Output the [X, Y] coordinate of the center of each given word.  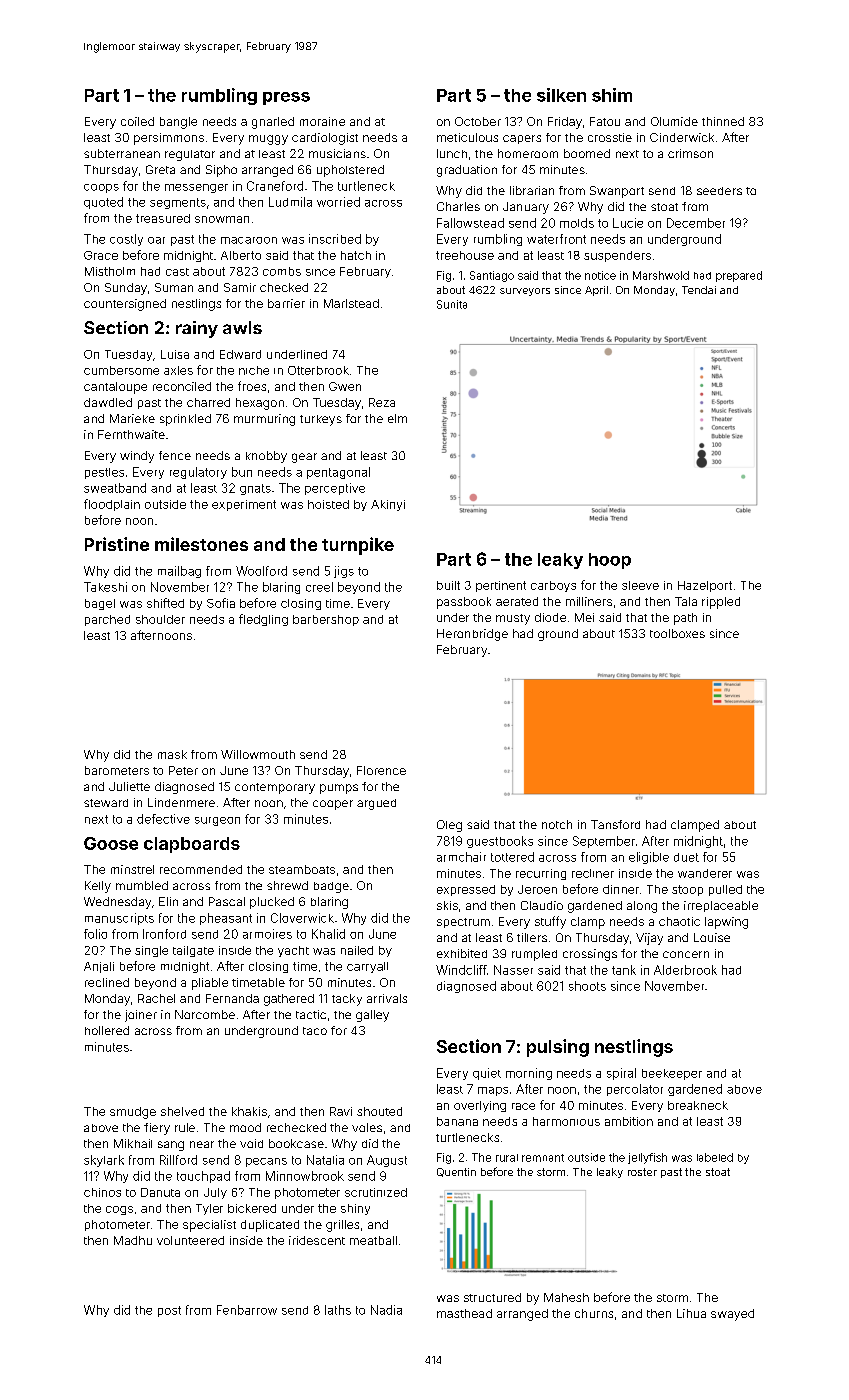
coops [101, 188]
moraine [322, 121]
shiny [355, 1209]
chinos [102, 1192]
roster [642, 1172]
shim [612, 95]
